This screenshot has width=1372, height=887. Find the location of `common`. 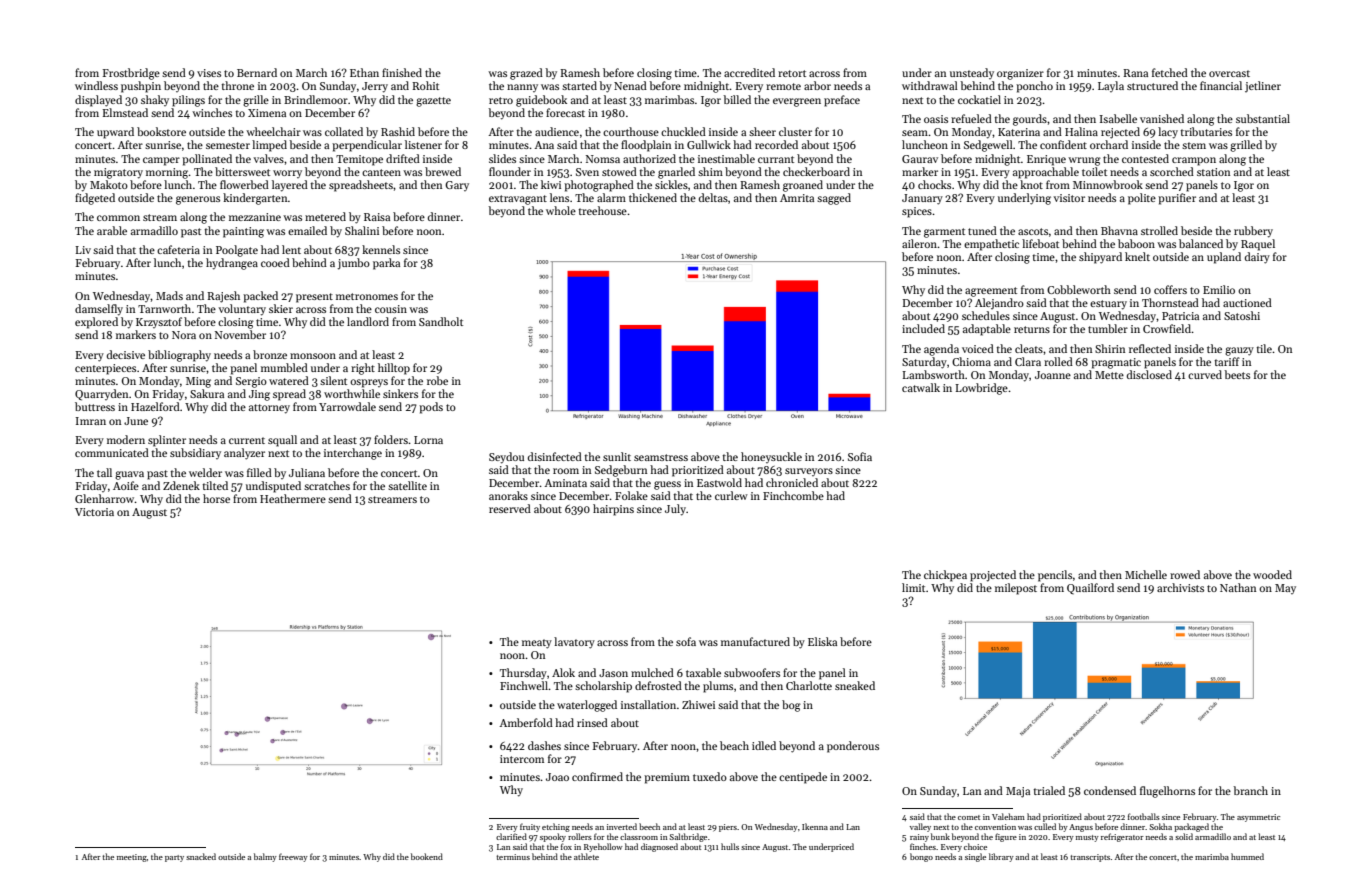

common is located at coordinates (118, 218).
